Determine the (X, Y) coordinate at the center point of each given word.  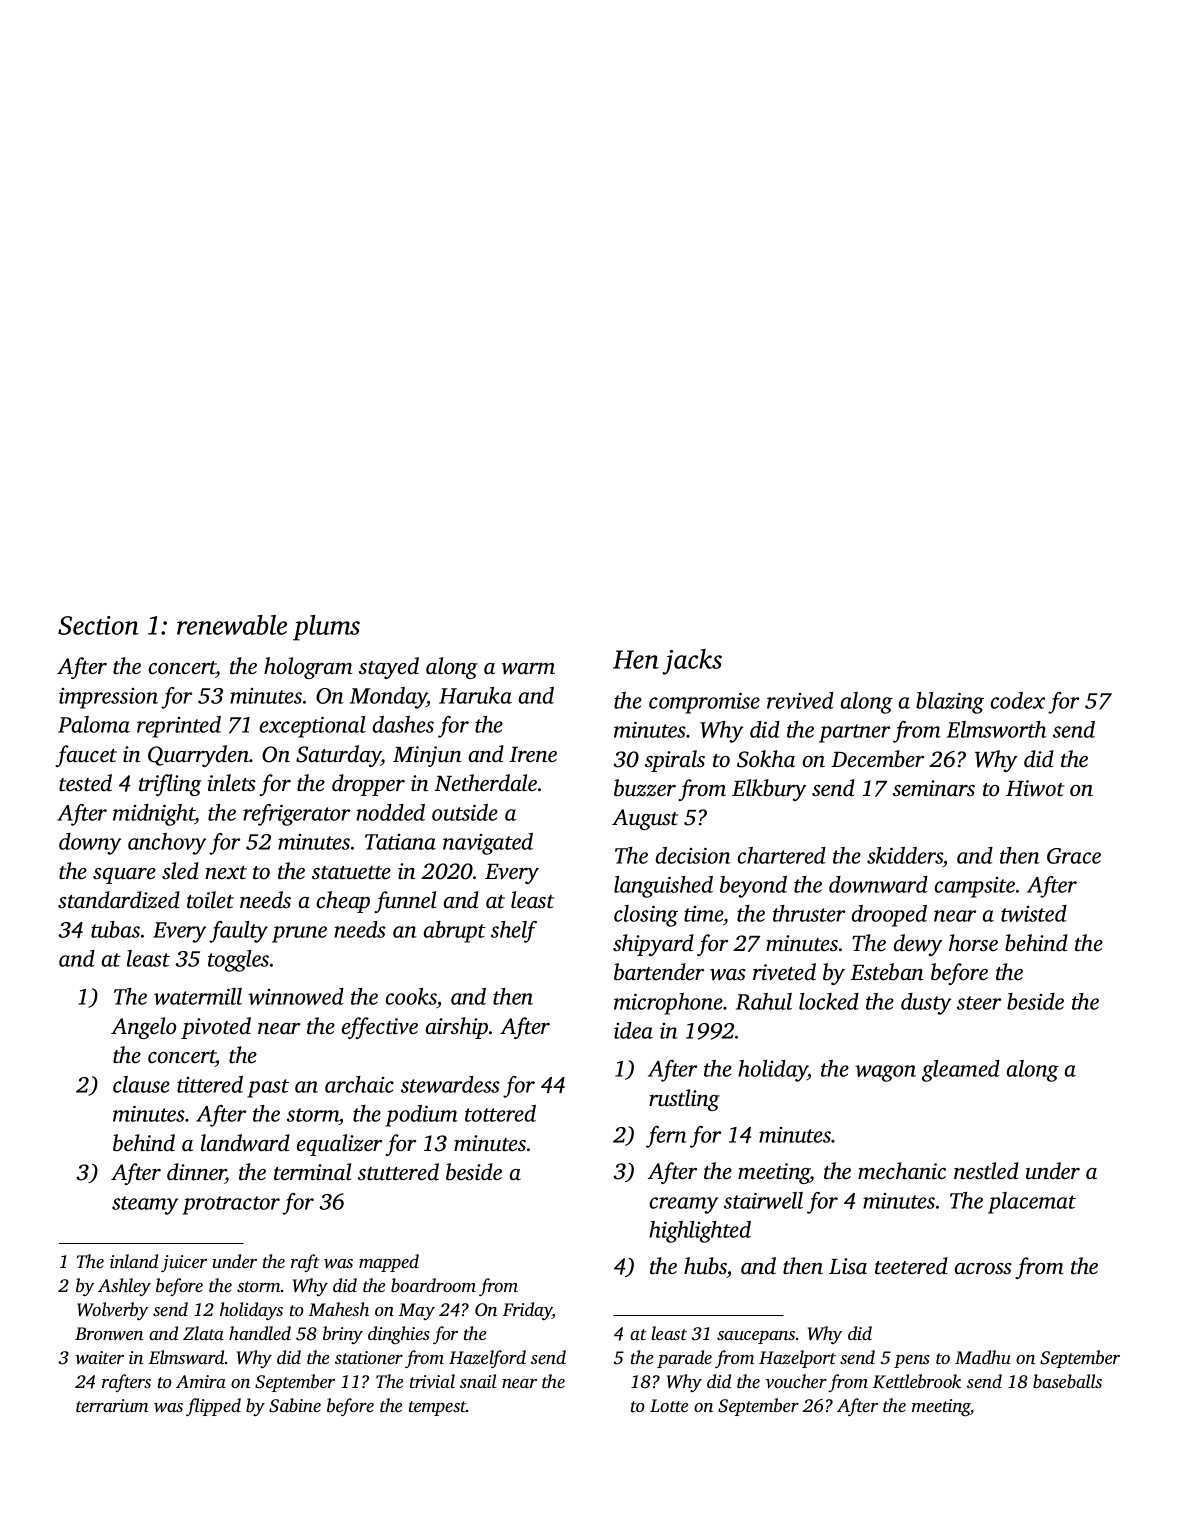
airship (457, 1028)
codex (1017, 700)
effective (380, 1028)
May (417, 1311)
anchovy (167, 844)
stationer (369, 1357)
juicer (184, 1263)
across (983, 1269)
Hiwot (1035, 788)
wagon (885, 1073)
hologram (308, 668)
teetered (911, 1266)
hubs (705, 1265)
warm (528, 669)
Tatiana (400, 842)
